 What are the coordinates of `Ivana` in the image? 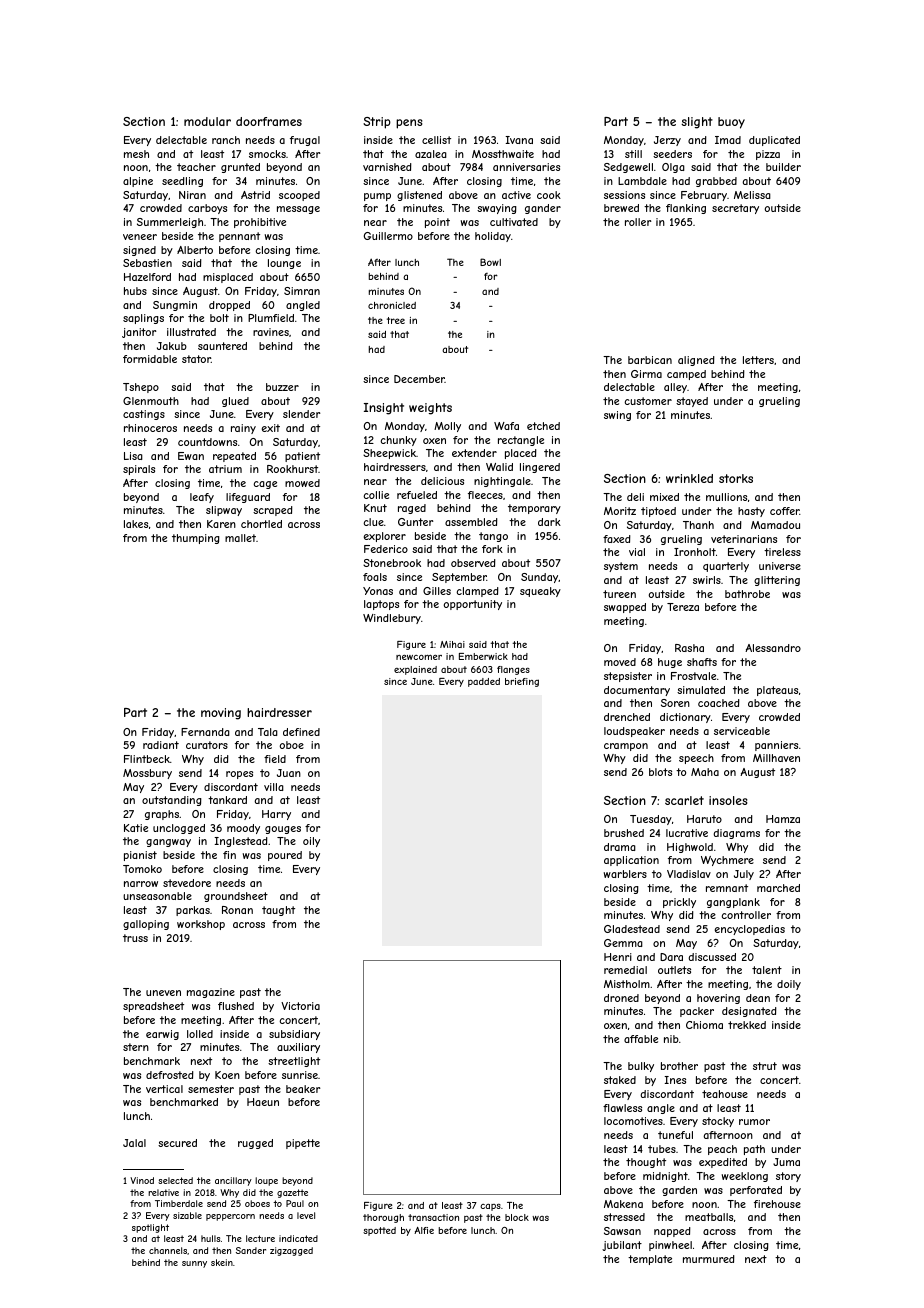 It's located at (519, 140).
